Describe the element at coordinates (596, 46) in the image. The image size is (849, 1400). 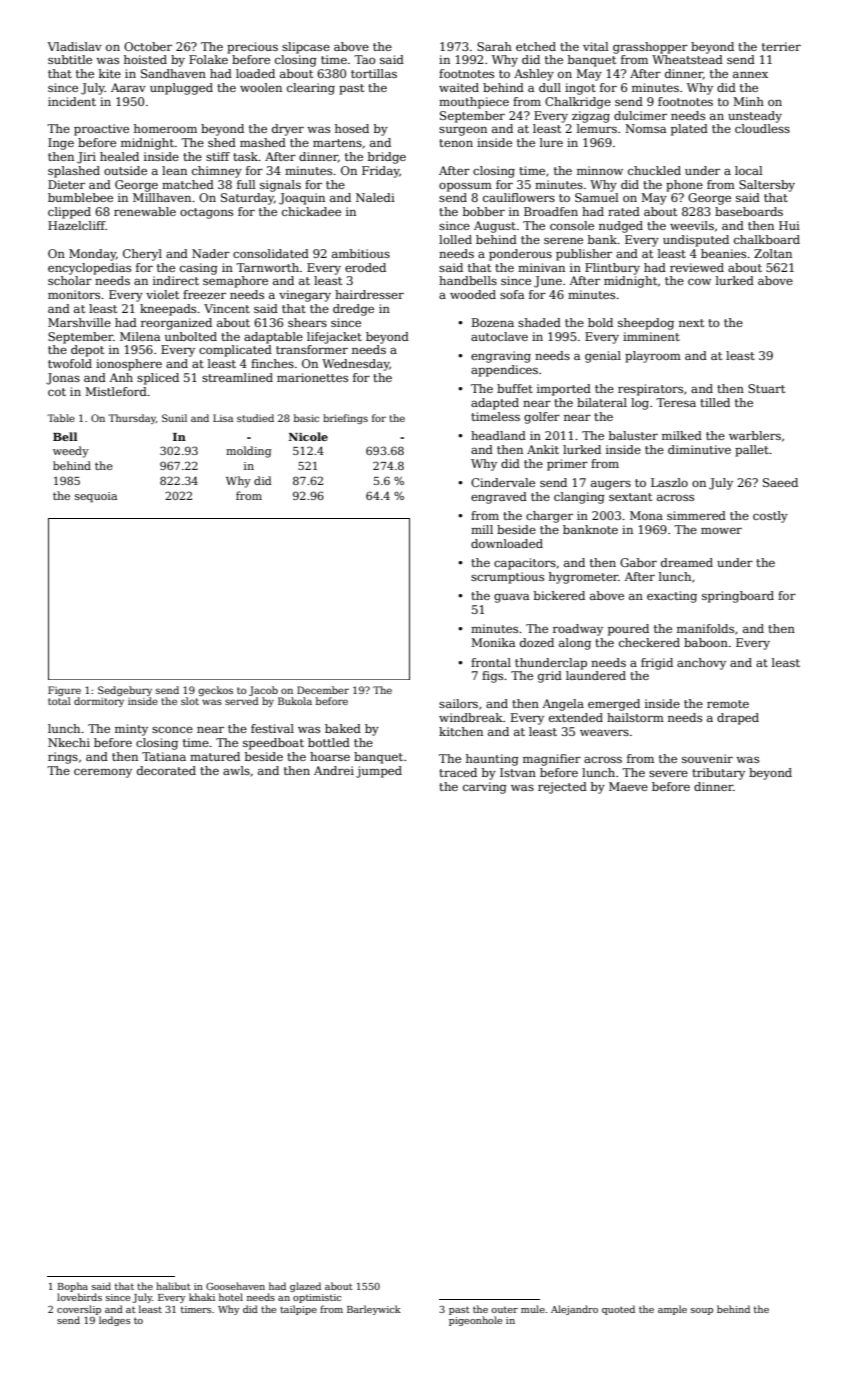
I see `vital` at that location.
